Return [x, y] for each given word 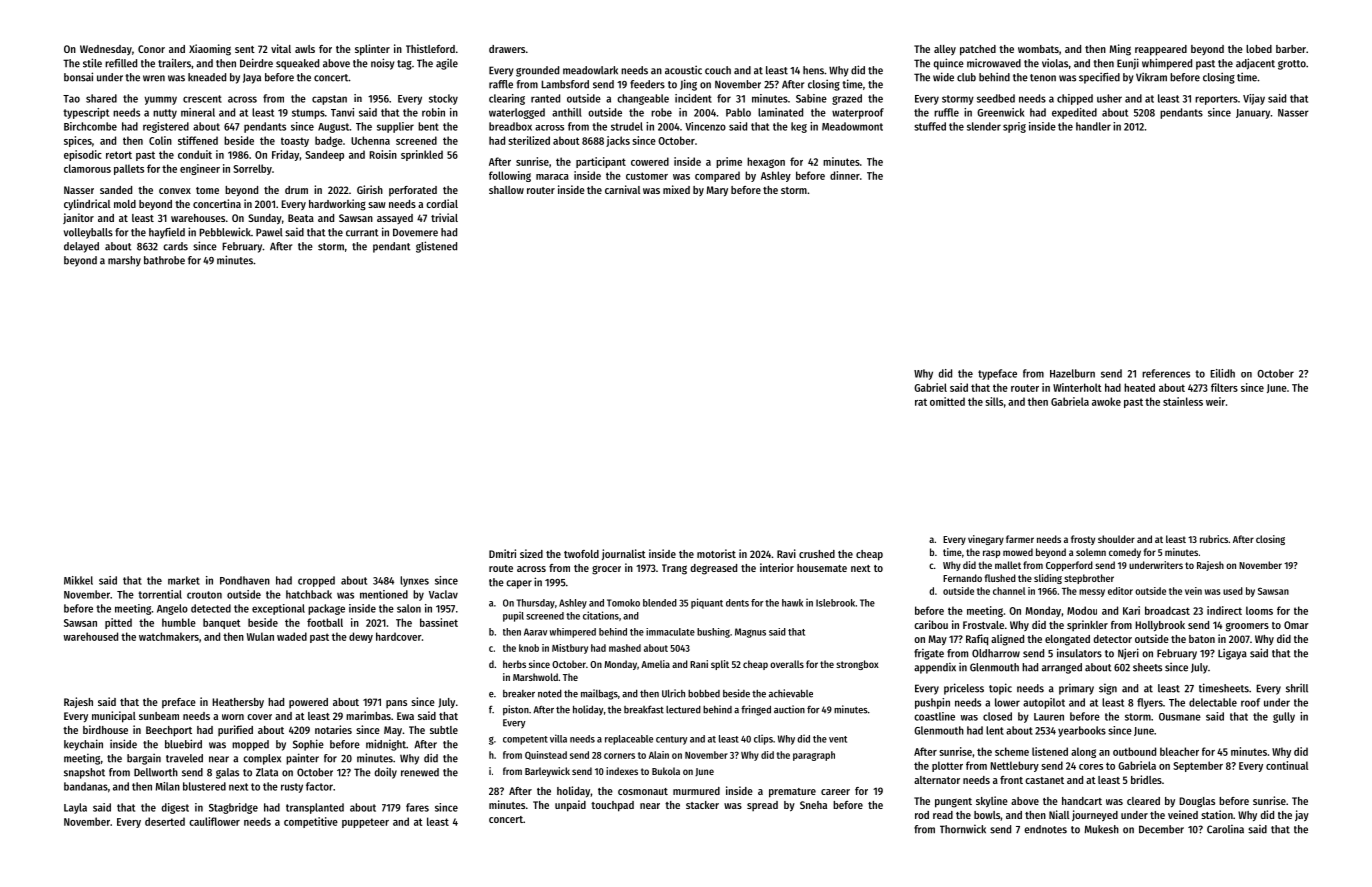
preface [179, 703]
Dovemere [415, 232]
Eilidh [1222, 373]
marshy [124, 261]
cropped [316, 581]
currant [362, 233]
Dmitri [502, 553]
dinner [845, 175]
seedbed [996, 98]
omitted [947, 401]
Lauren [1049, 717]
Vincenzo [705, 126]
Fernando [962, 578]
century [671, 740]
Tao [71, 99]
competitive [311, 822]
